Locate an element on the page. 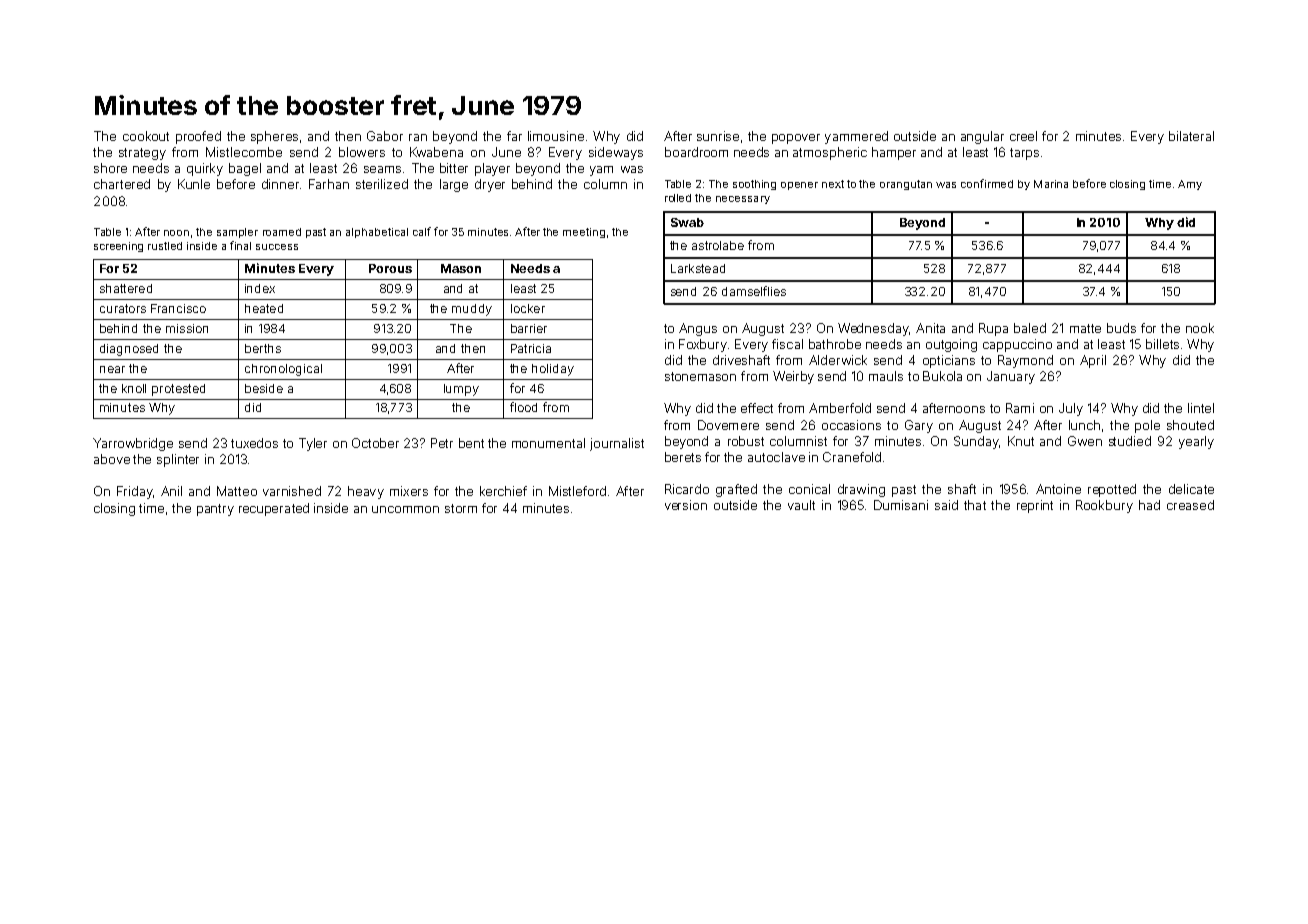 The image size is (1308, 924). nook is located at coordinates (1200, 328).
